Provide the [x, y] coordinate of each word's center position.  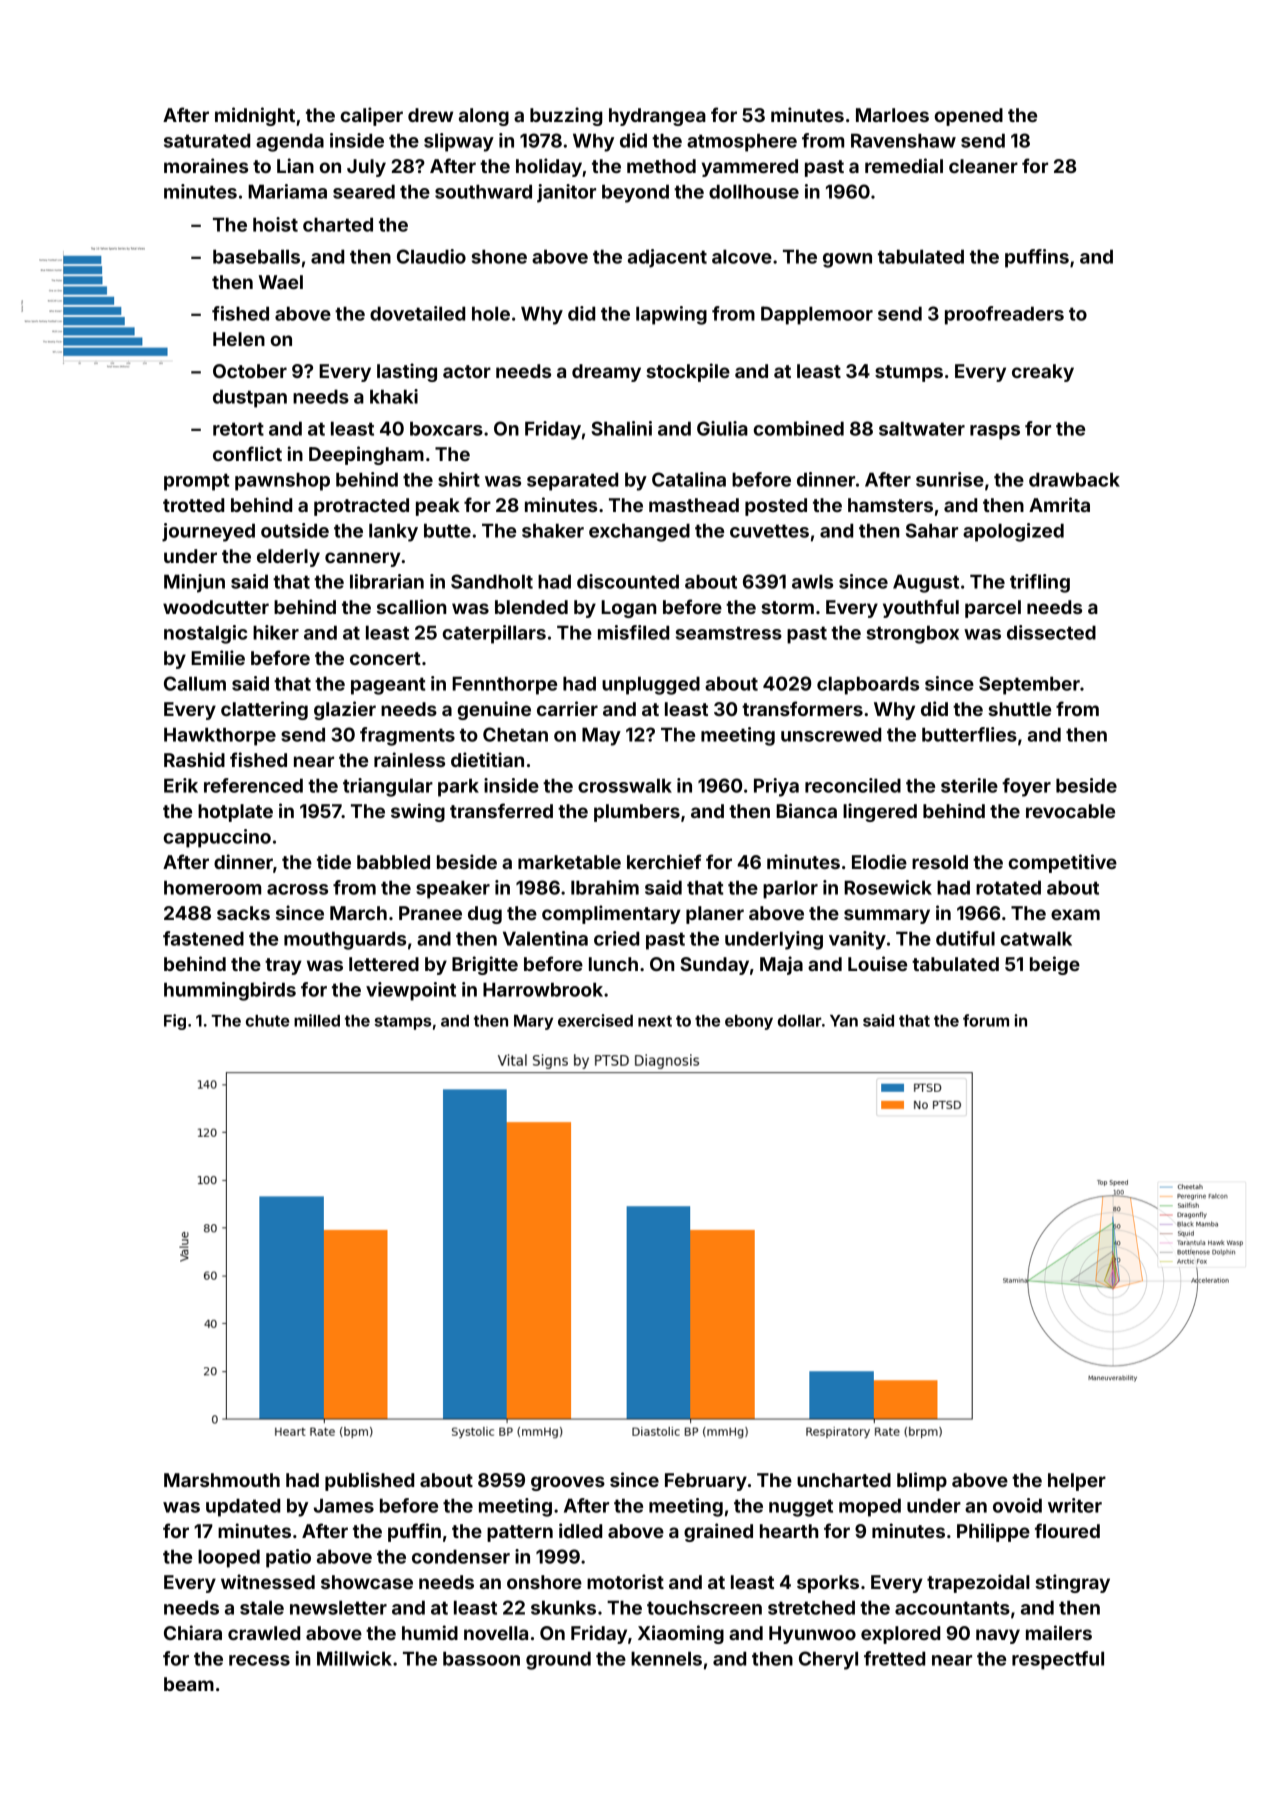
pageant [388, 686]
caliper [372, 116]
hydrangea [657, 117]
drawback [1074, 479]
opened [969, 117]
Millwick [354, 1658]
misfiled [633, 632]
